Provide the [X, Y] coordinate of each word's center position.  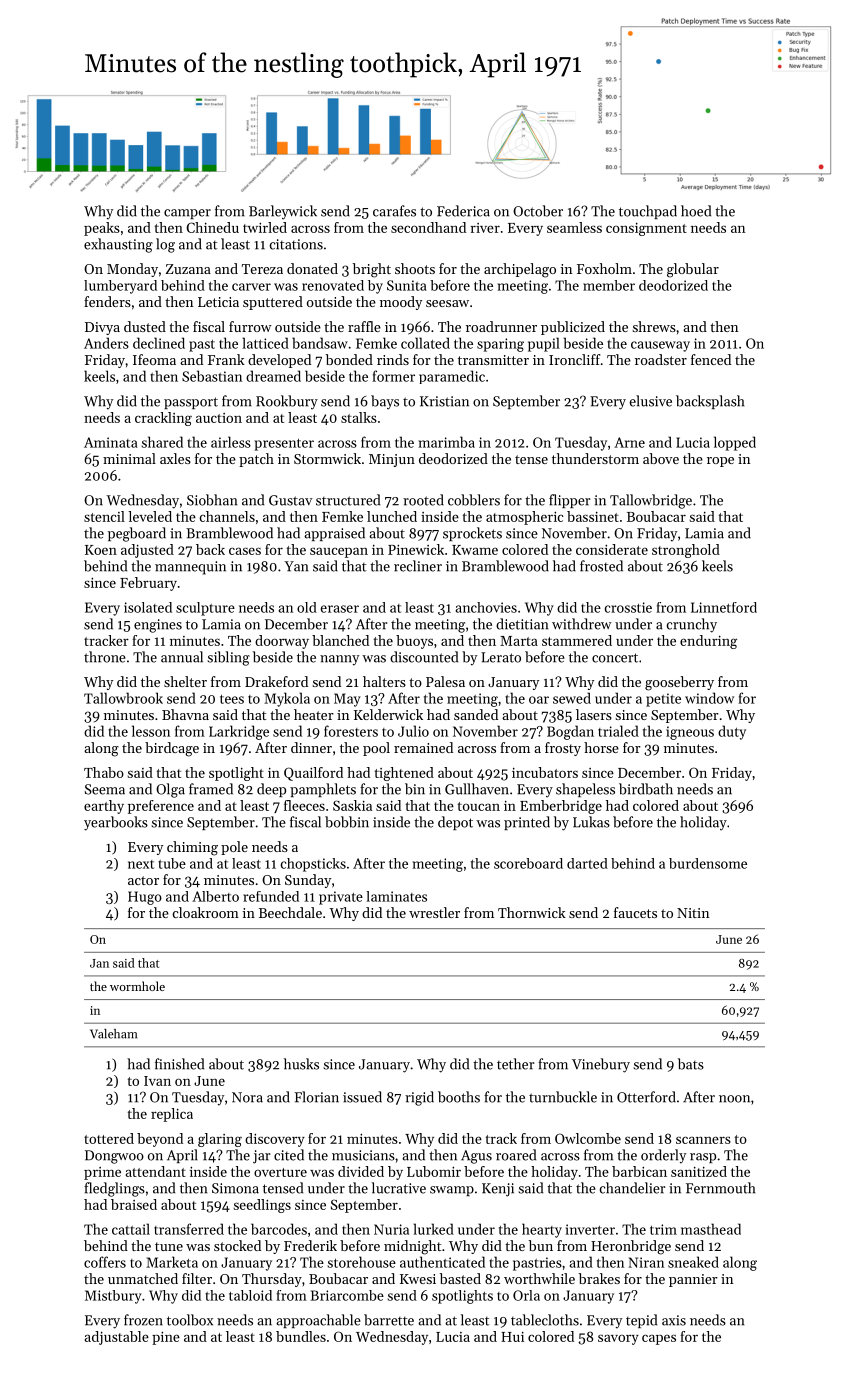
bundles [301, 1336]
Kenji [498, 1190]
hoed [696, 211]
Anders [106, 343]
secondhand [428, 227]
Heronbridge [631, 1247]
